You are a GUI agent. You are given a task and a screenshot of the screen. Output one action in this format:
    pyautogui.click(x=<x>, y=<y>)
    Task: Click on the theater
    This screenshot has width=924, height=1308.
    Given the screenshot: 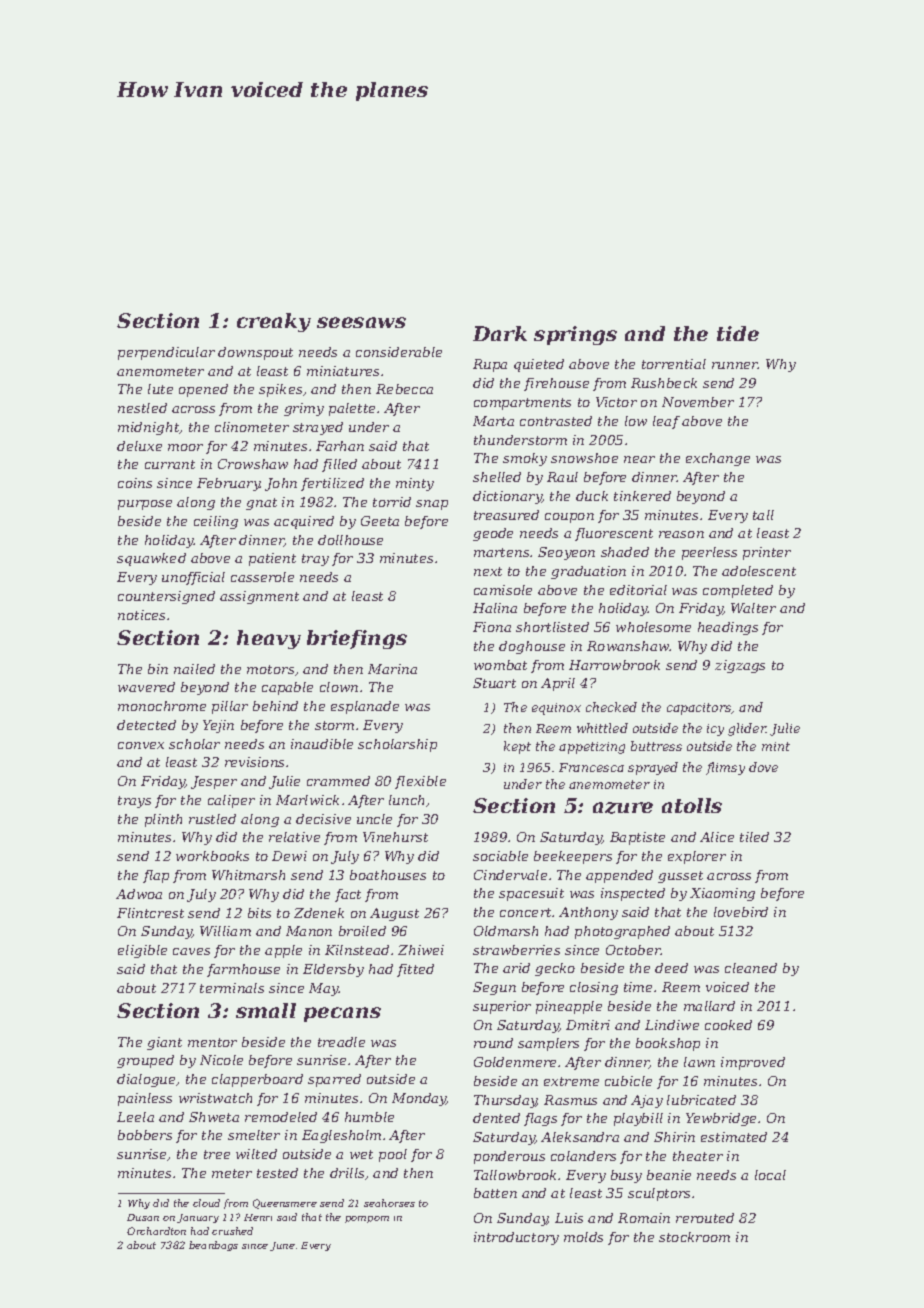 What is the action you would take?
    pyautogui.click(x=698, y=1156)
